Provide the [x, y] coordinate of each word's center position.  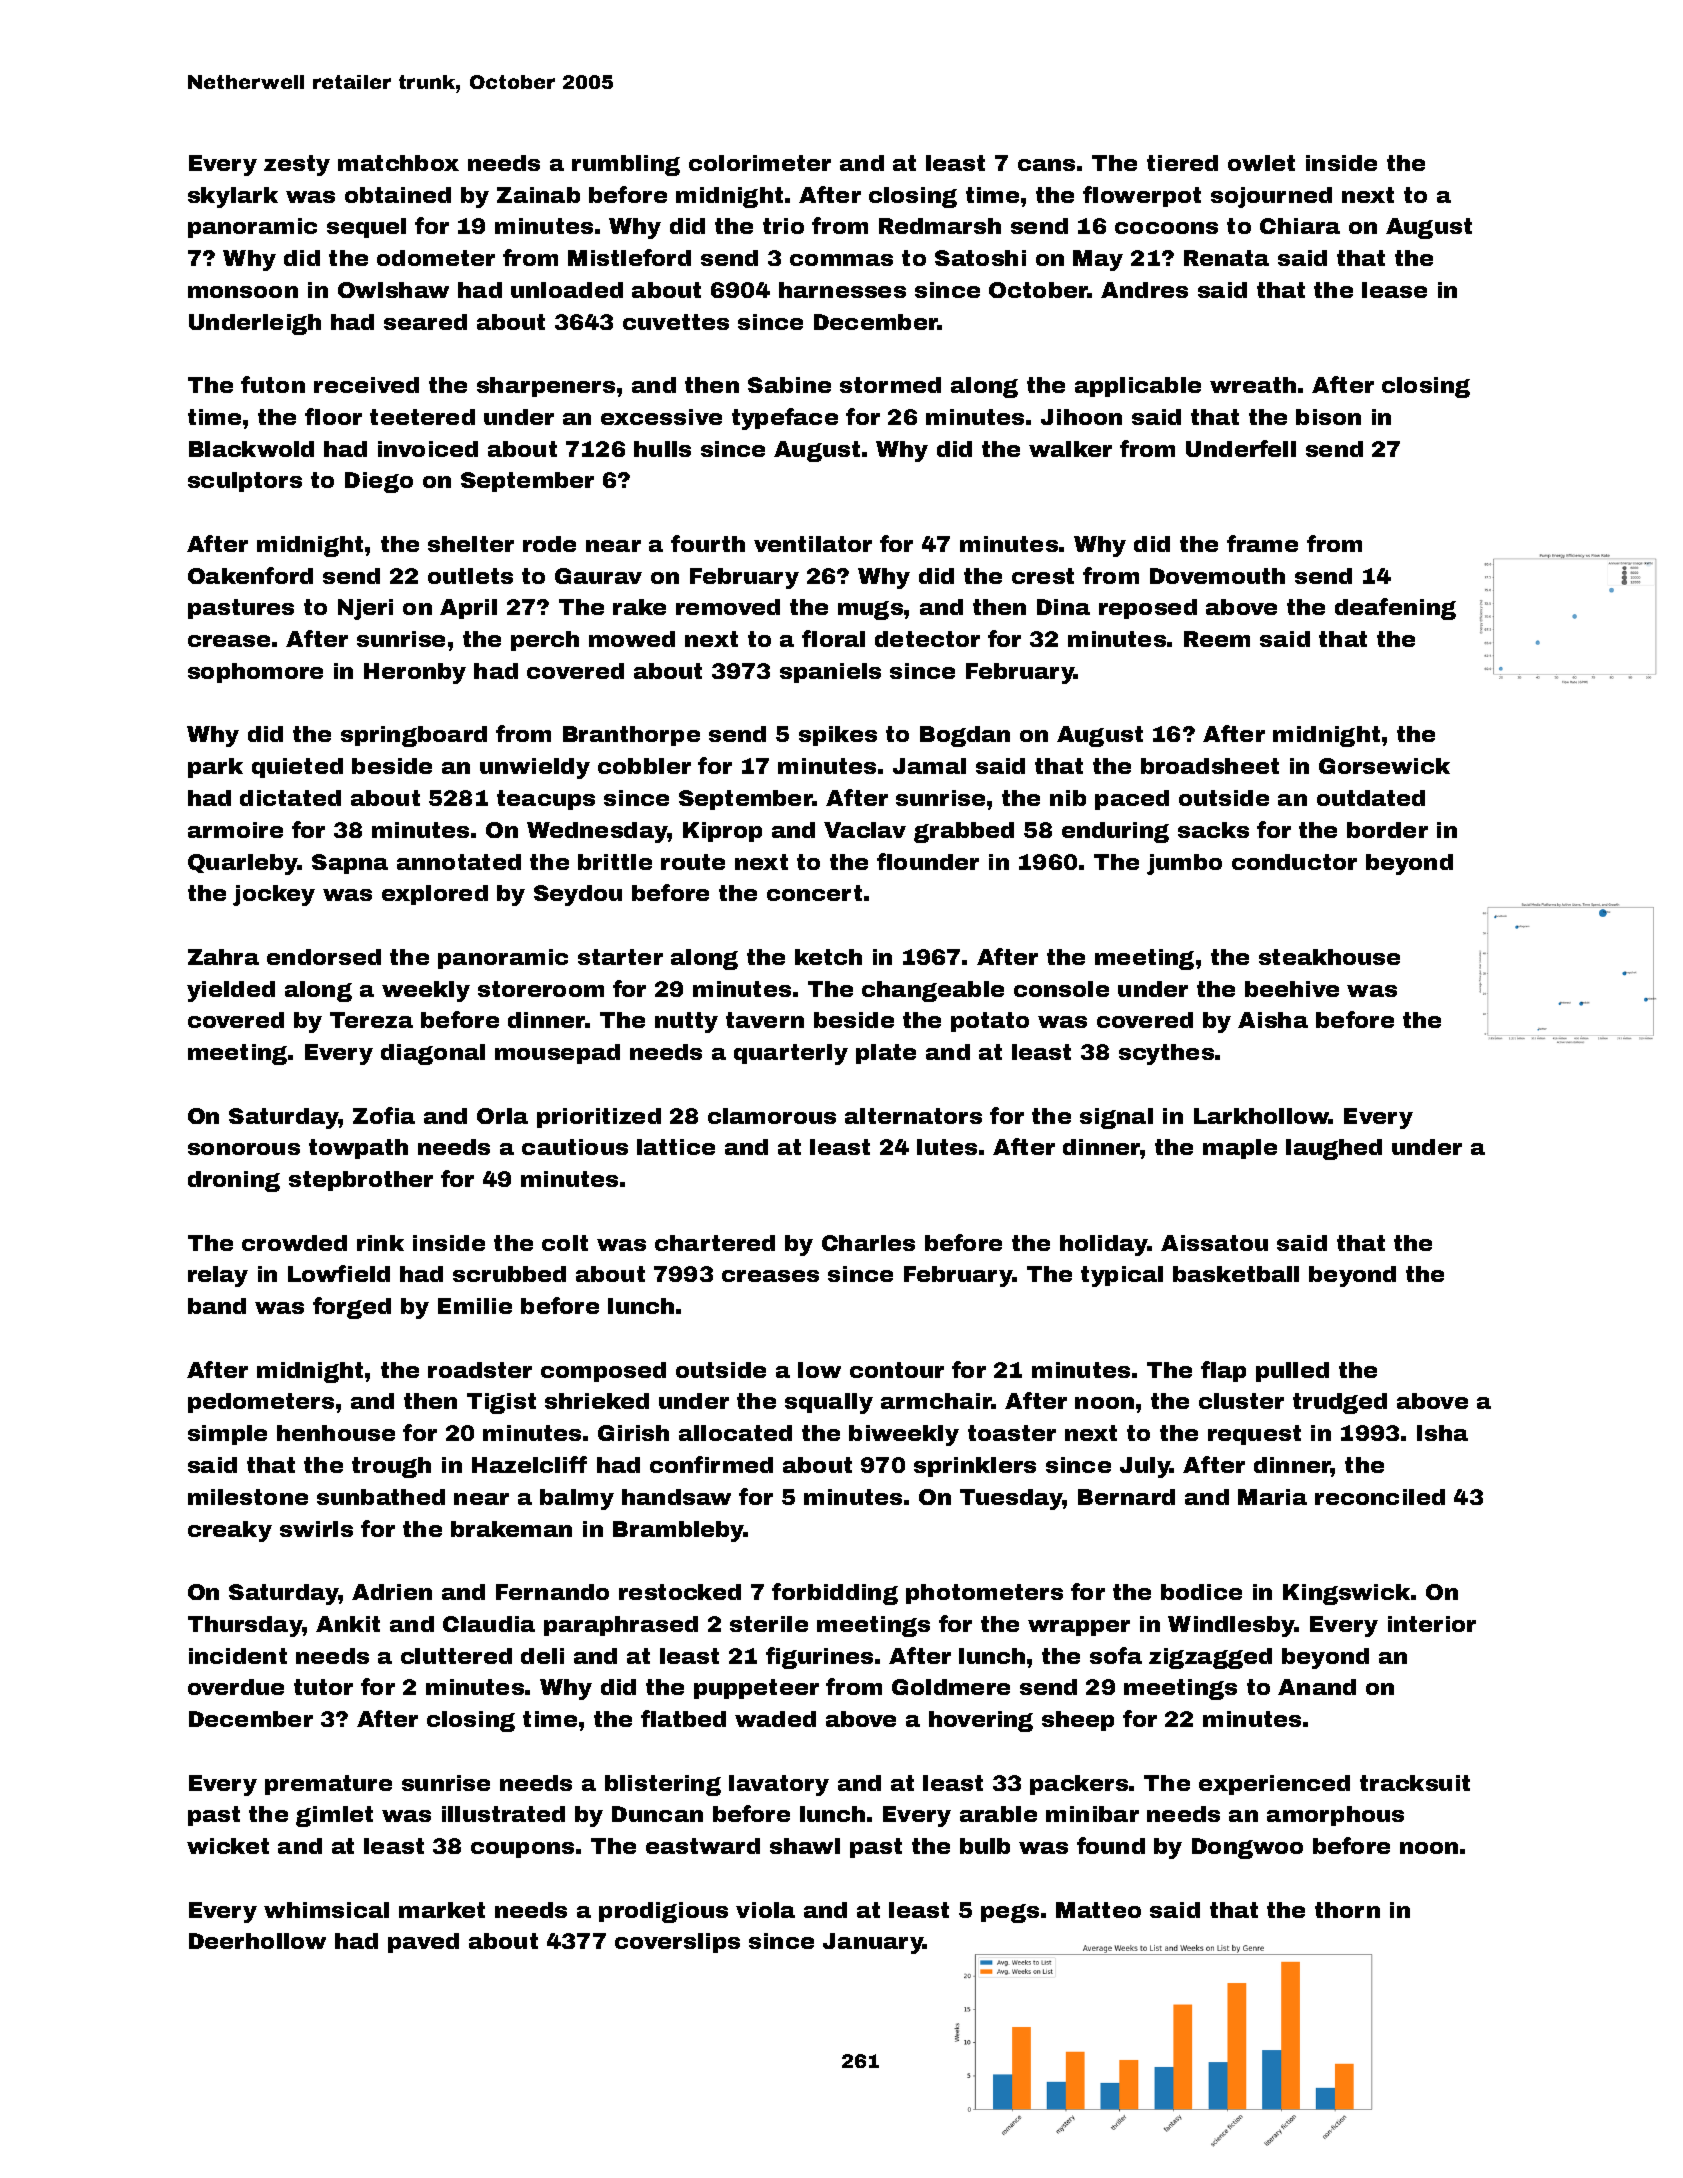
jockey [274, 895]
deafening [1395, 609]
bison [1328, 417]
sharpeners [546, 387]
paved [423, 1943]
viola [765, 1910]
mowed [632, 639]
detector [927, 639]
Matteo [1098, 1910]
